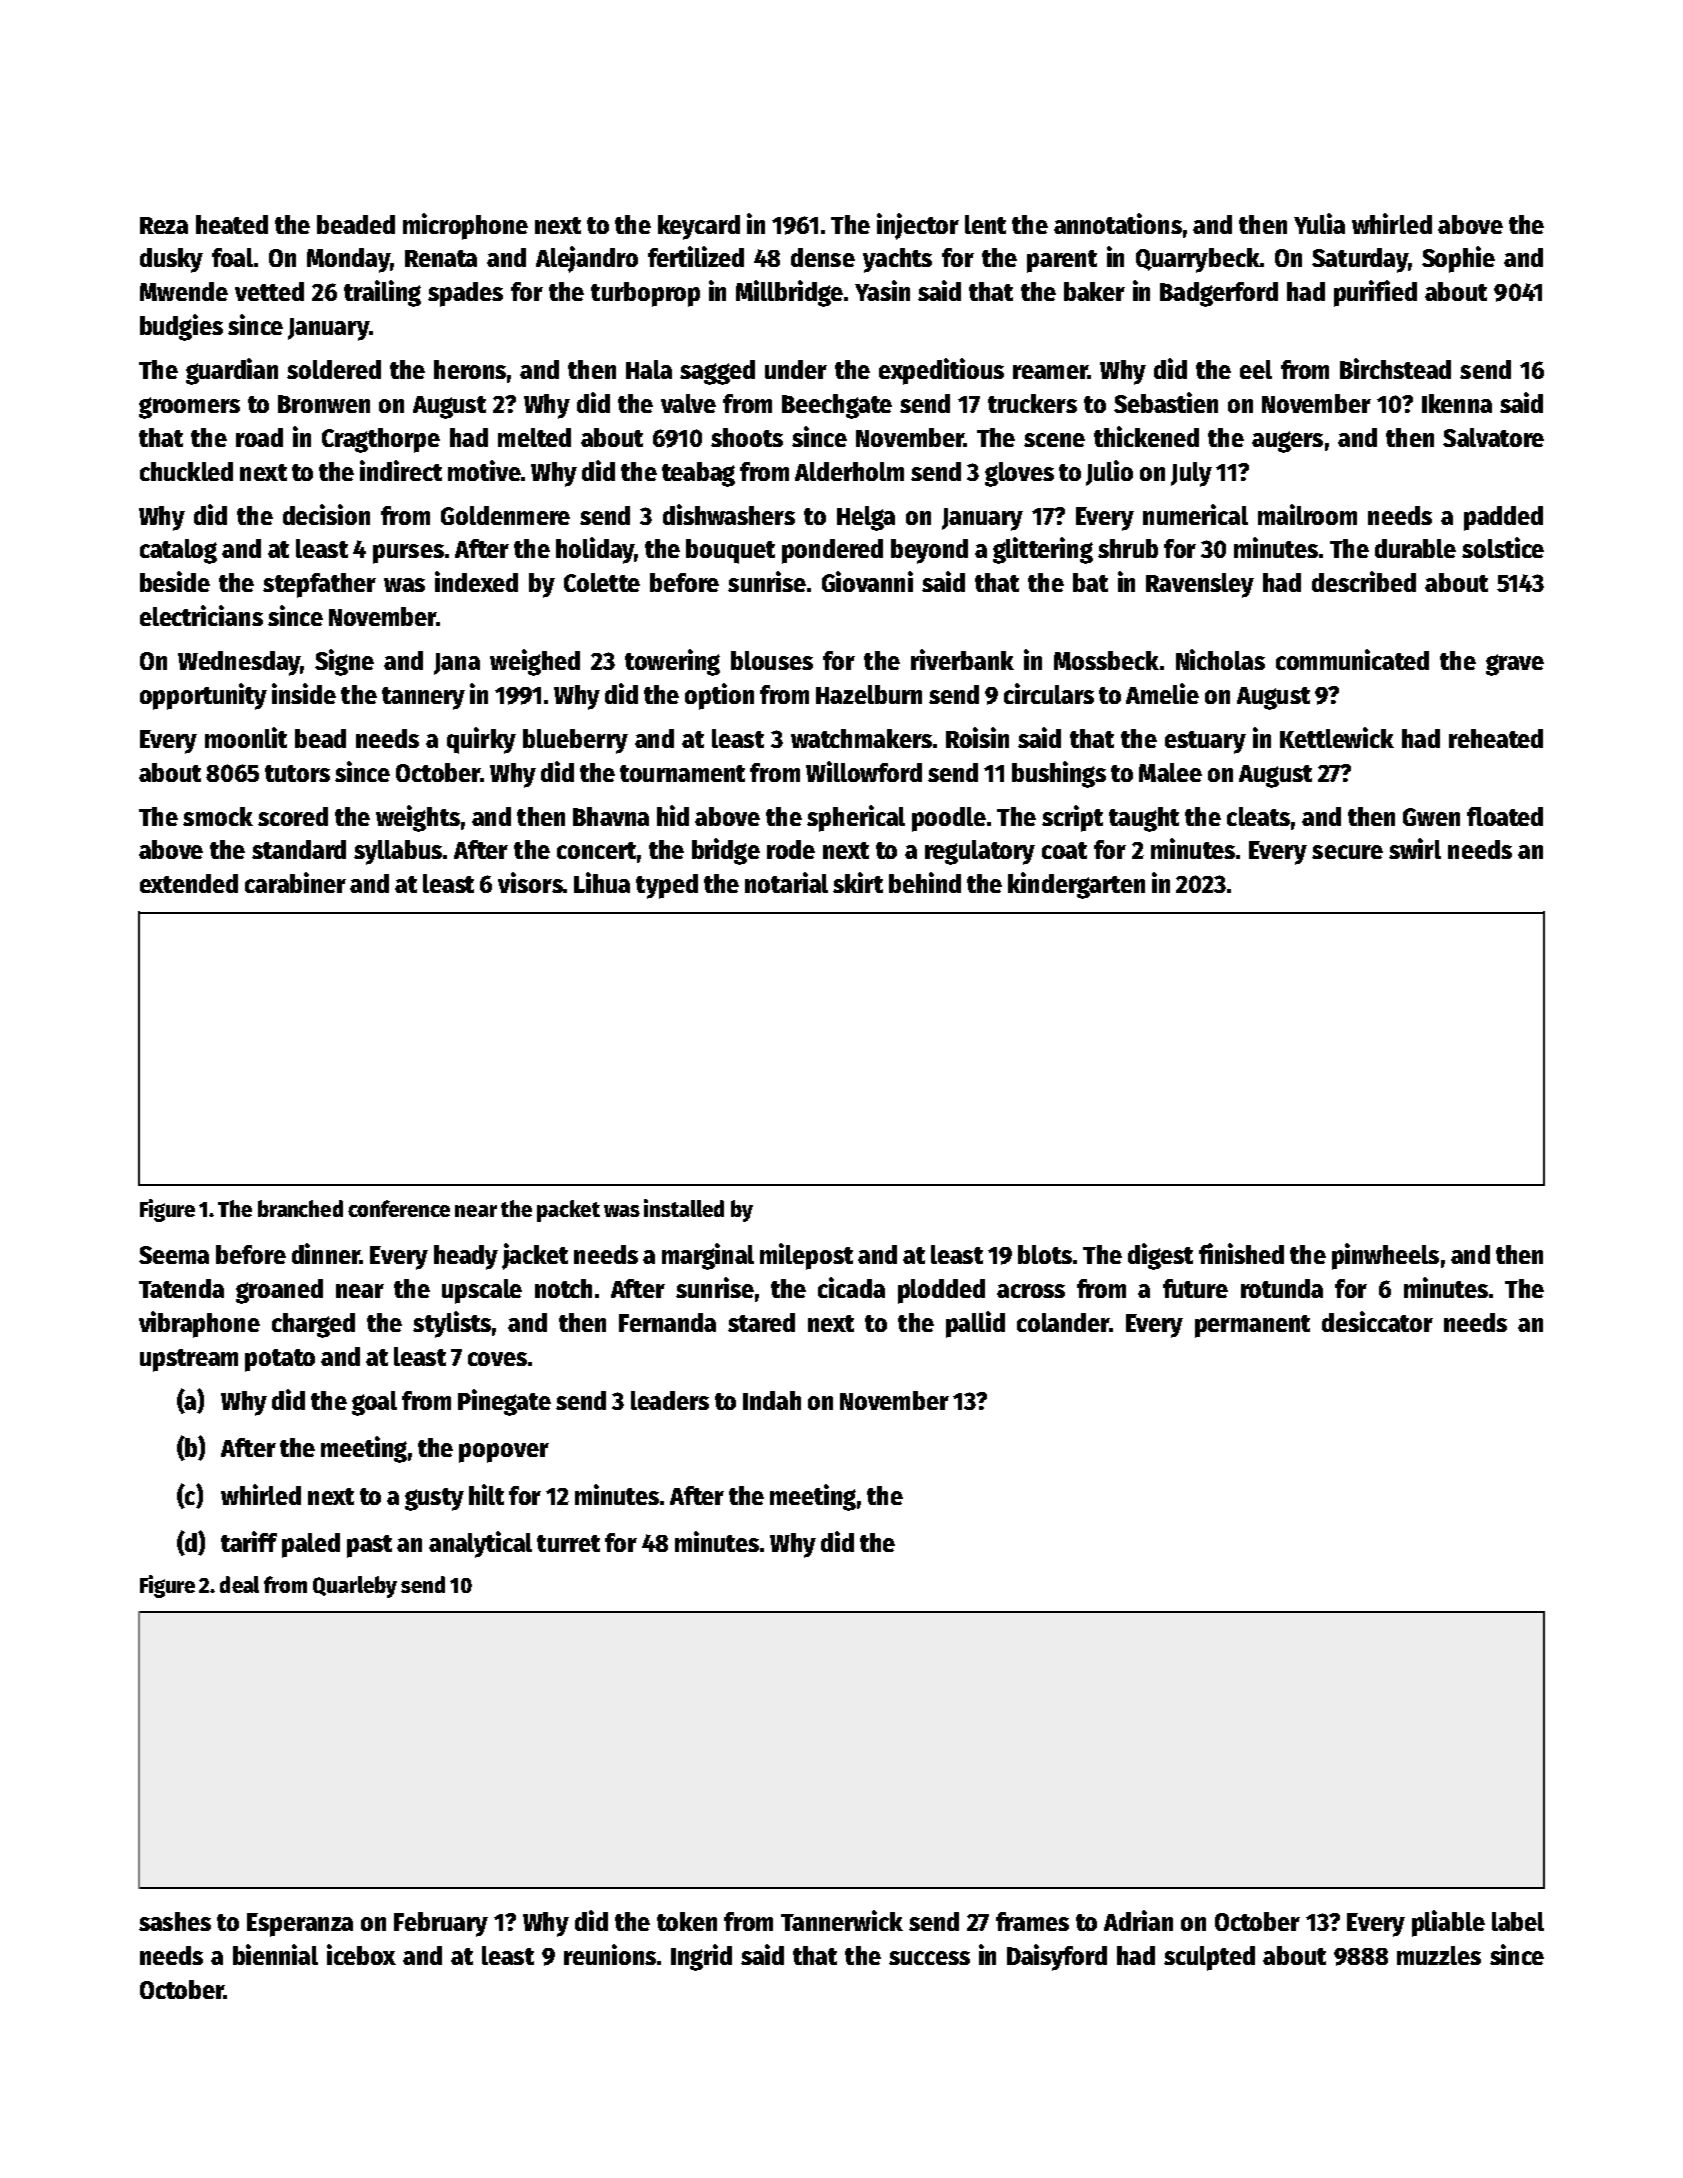 This screenshot has width=1683, height=2178. Describe the element at coordinates (842, 1920) in the screenshot. I see `Tannerwick` at that location.
